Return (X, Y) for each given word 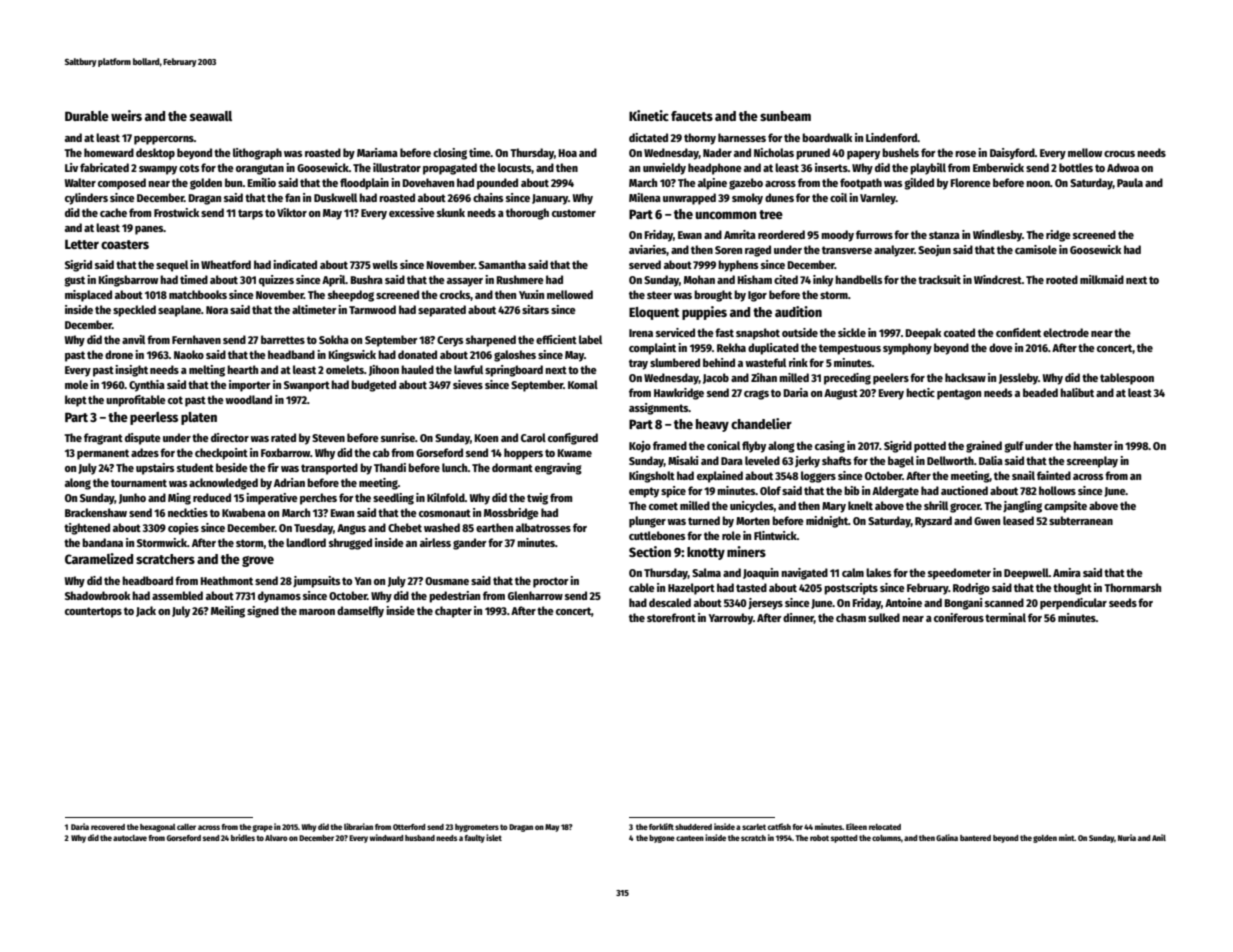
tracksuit (939, 279)
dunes (779, 197)
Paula (1130, 182)
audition (798, 311)
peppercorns (164, 140)
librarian (358, 826)
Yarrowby (730, 619)
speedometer (959, 574)
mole (76, 384)
